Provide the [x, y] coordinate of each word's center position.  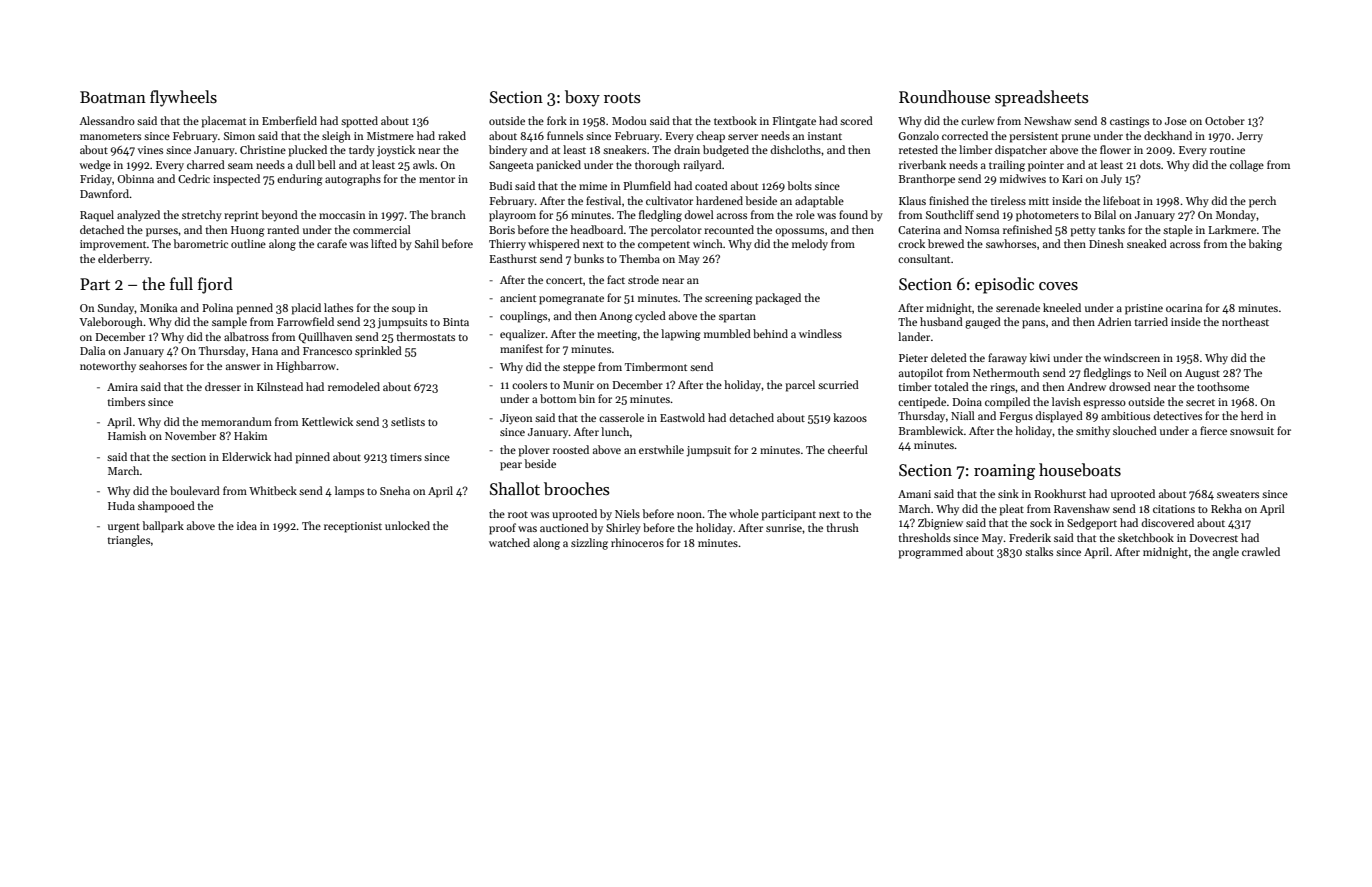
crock [911, 243]
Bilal [1105, 214]
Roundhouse [944, 96]
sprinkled [378, 352]
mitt [1039, 201]
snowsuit [1252, 431]
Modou [629, 120]
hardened [719, 200]
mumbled [727, 333]
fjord [215, 285]
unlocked [407, 525]
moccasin [342, 215]
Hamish [127, 435]
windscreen [1131, 357]
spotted [359, 122]
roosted [571, 449]
